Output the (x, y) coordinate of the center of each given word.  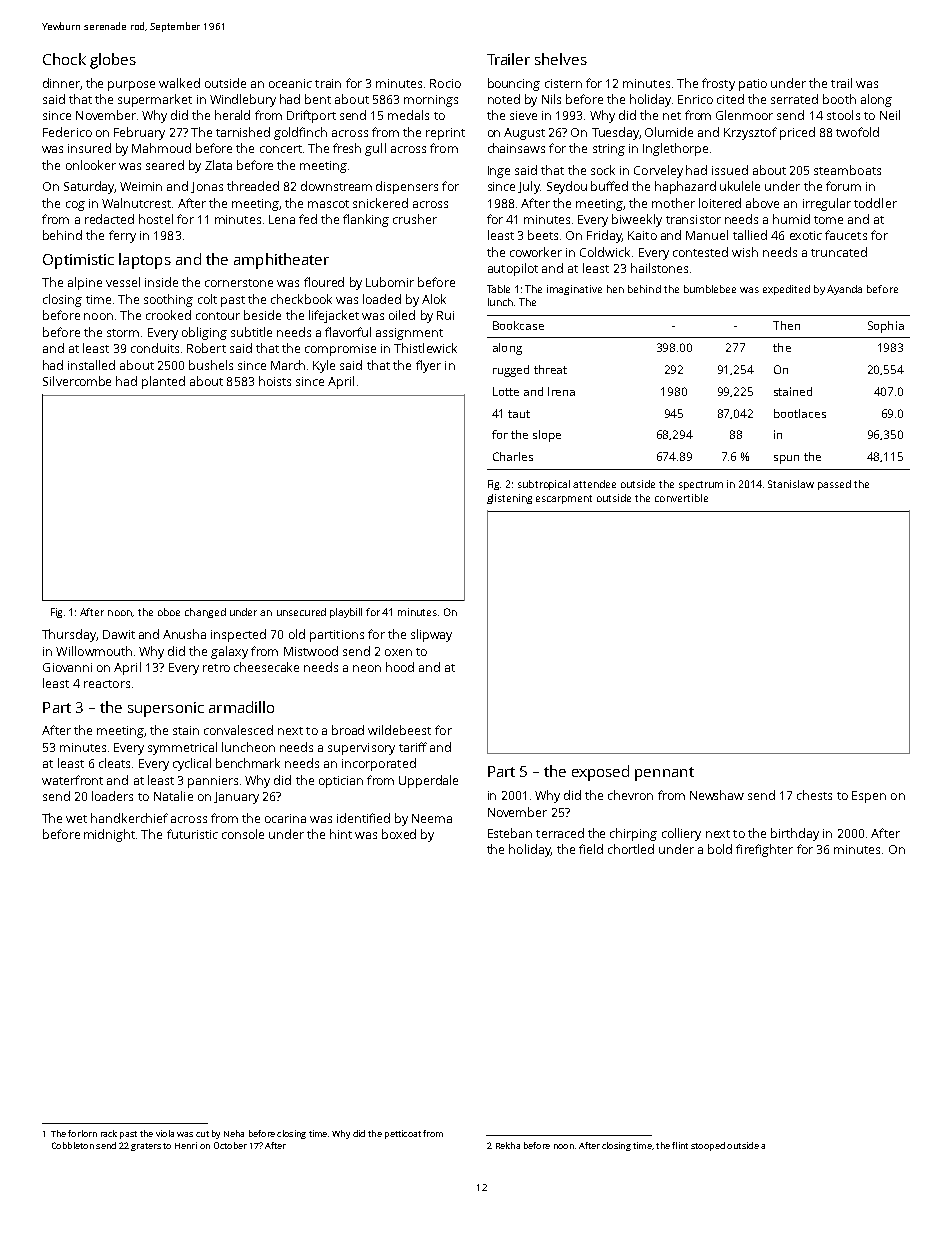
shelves (561, 59)
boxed (399, 834)
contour (218, 316)
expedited (786, 290)
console (243, 834)
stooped (708, 1146)
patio (753, 85)
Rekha (508, 1145)
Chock (64, 59)
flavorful (348, 332)
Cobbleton (73, 1145)
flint (680, 1145)
